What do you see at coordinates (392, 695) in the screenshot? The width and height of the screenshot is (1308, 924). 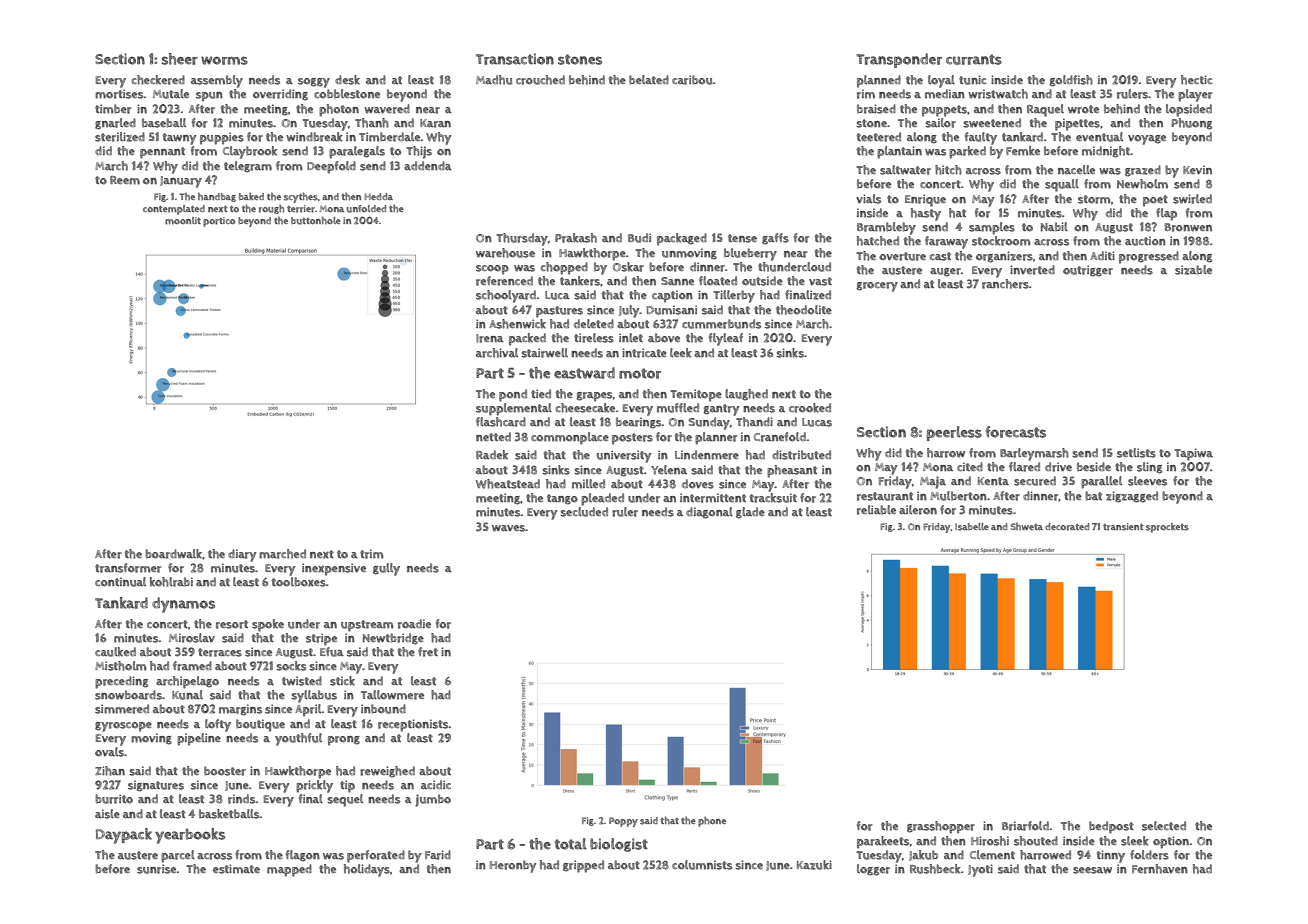 I see `Tallowmere` at bounding box center [392, 695].
